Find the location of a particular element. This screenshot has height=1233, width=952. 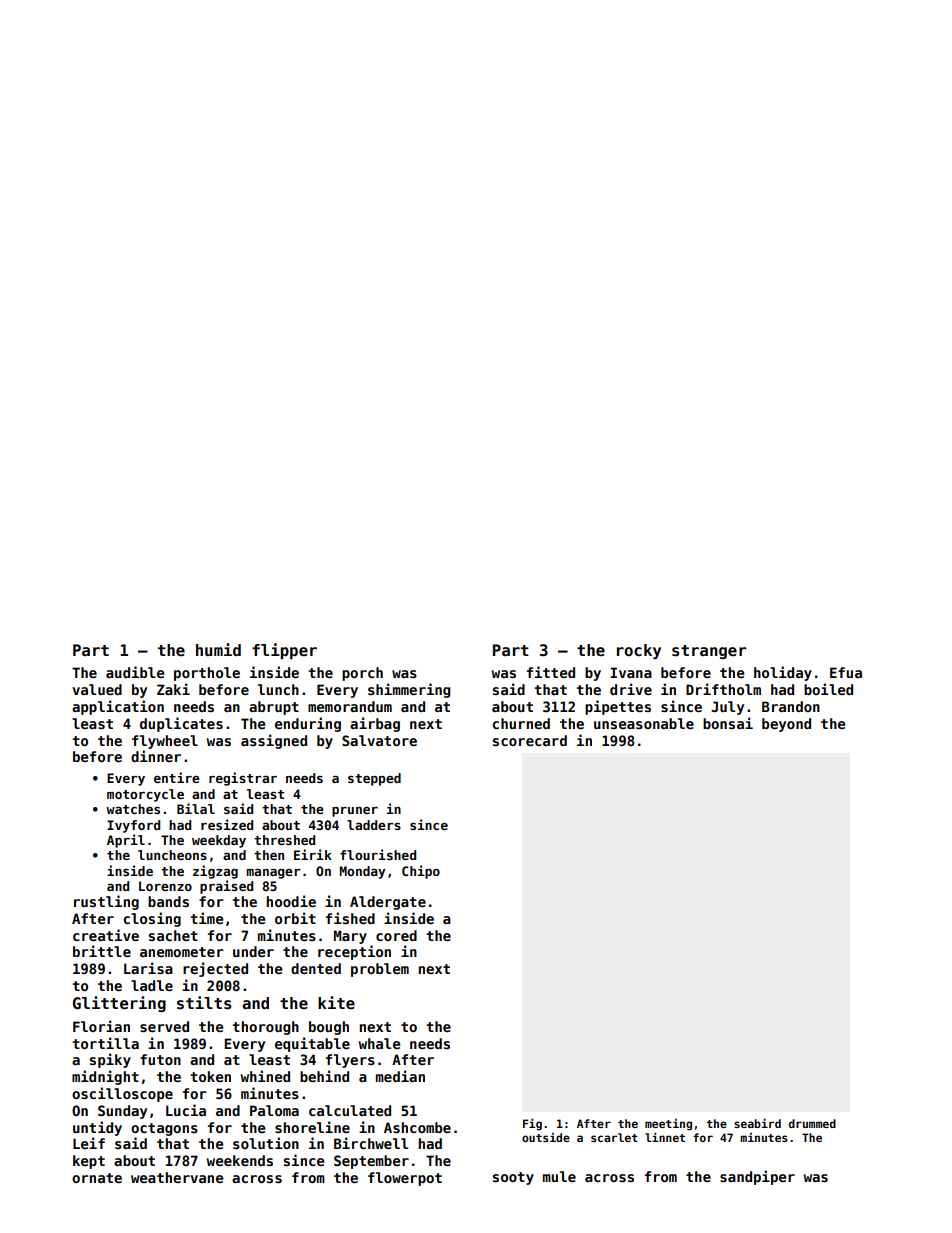

flipper is located at coordinates (284, 651).
